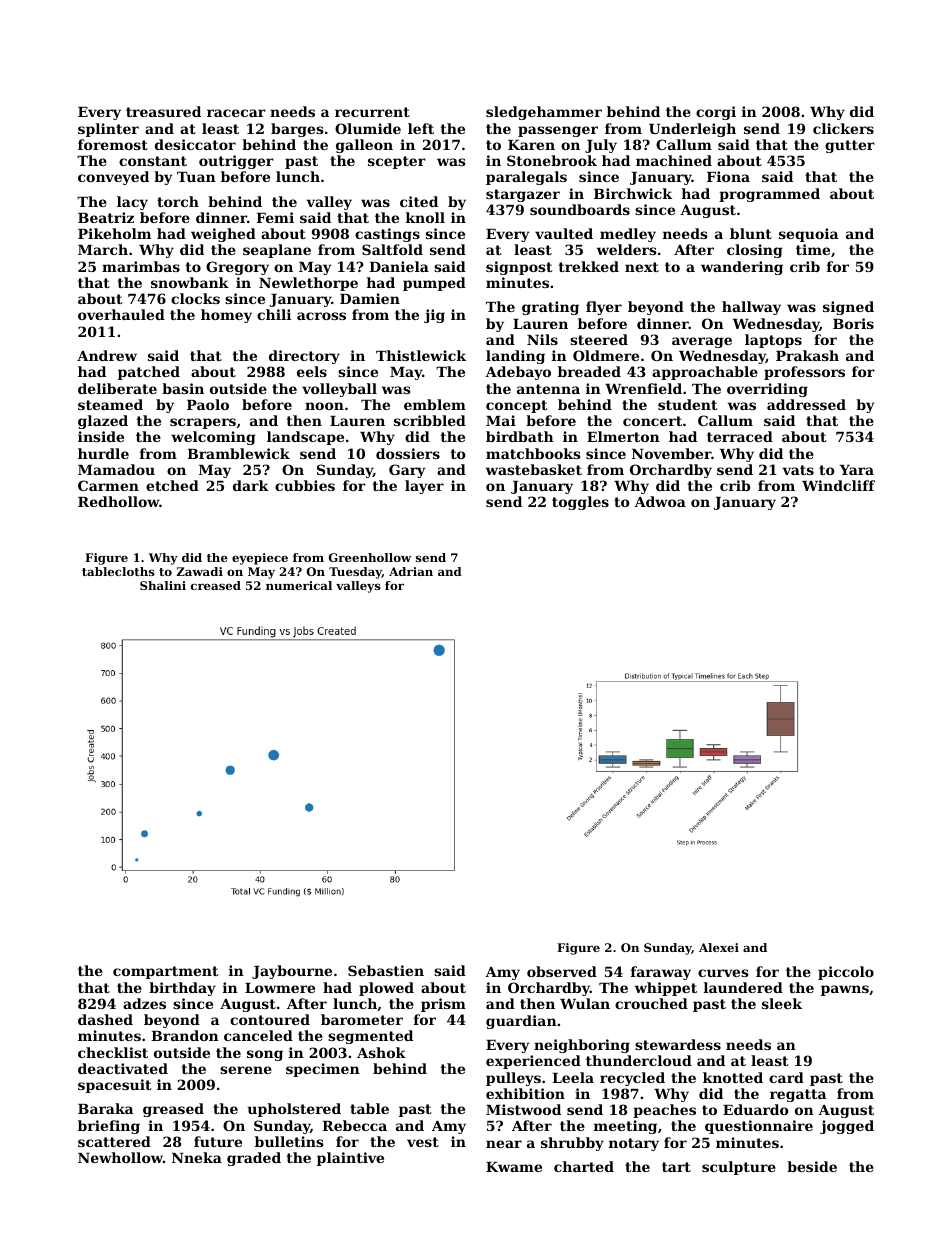  Describe the element at coordinates (121, 314) in the screenshot. I see `overhauled` at that location.
